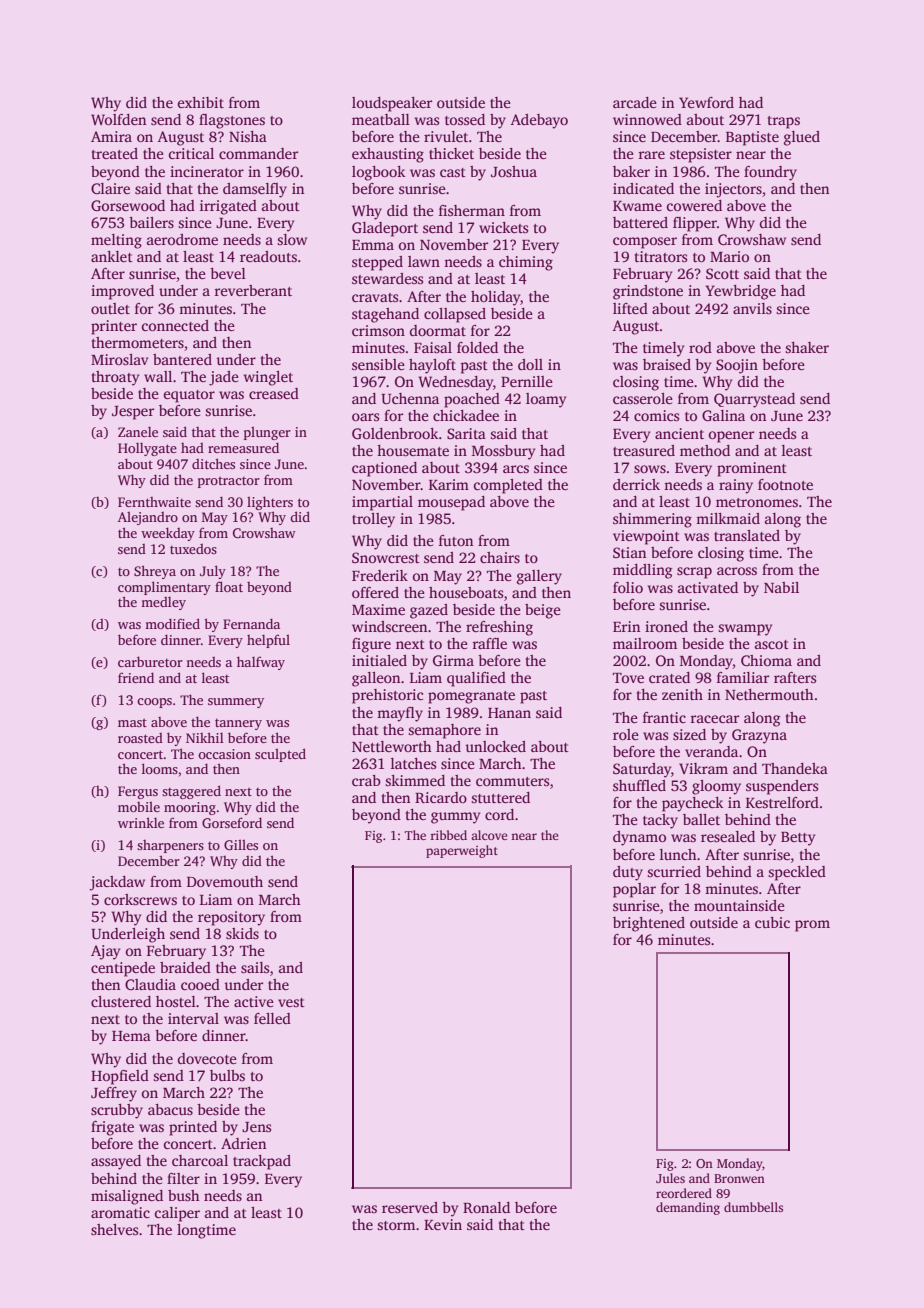  What do you see at coordinates (489, 835) in the screenshot?
I see `alcove` at bounding box center [489, 835].
